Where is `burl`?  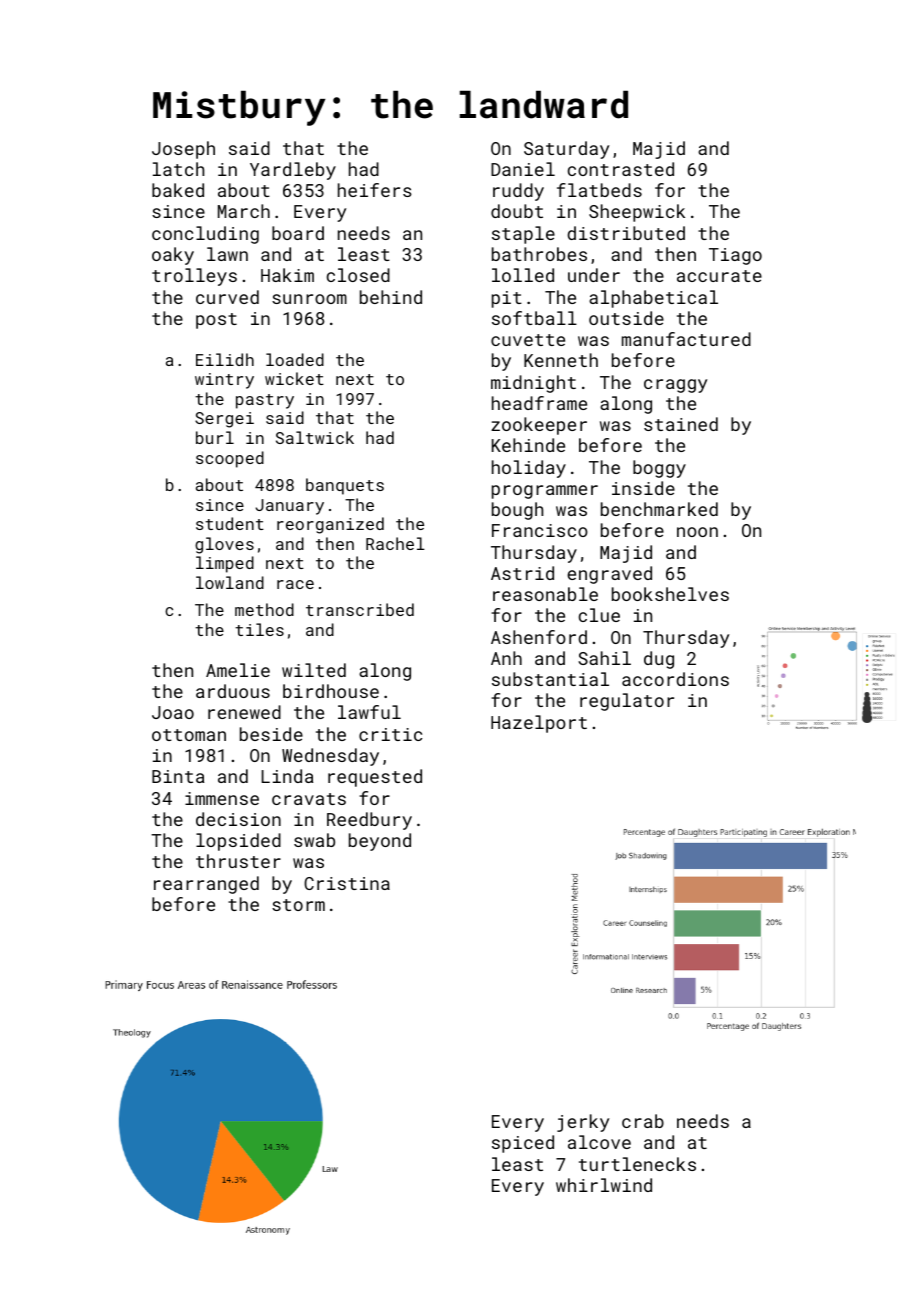 burl is located at coordinates (215, 437).
